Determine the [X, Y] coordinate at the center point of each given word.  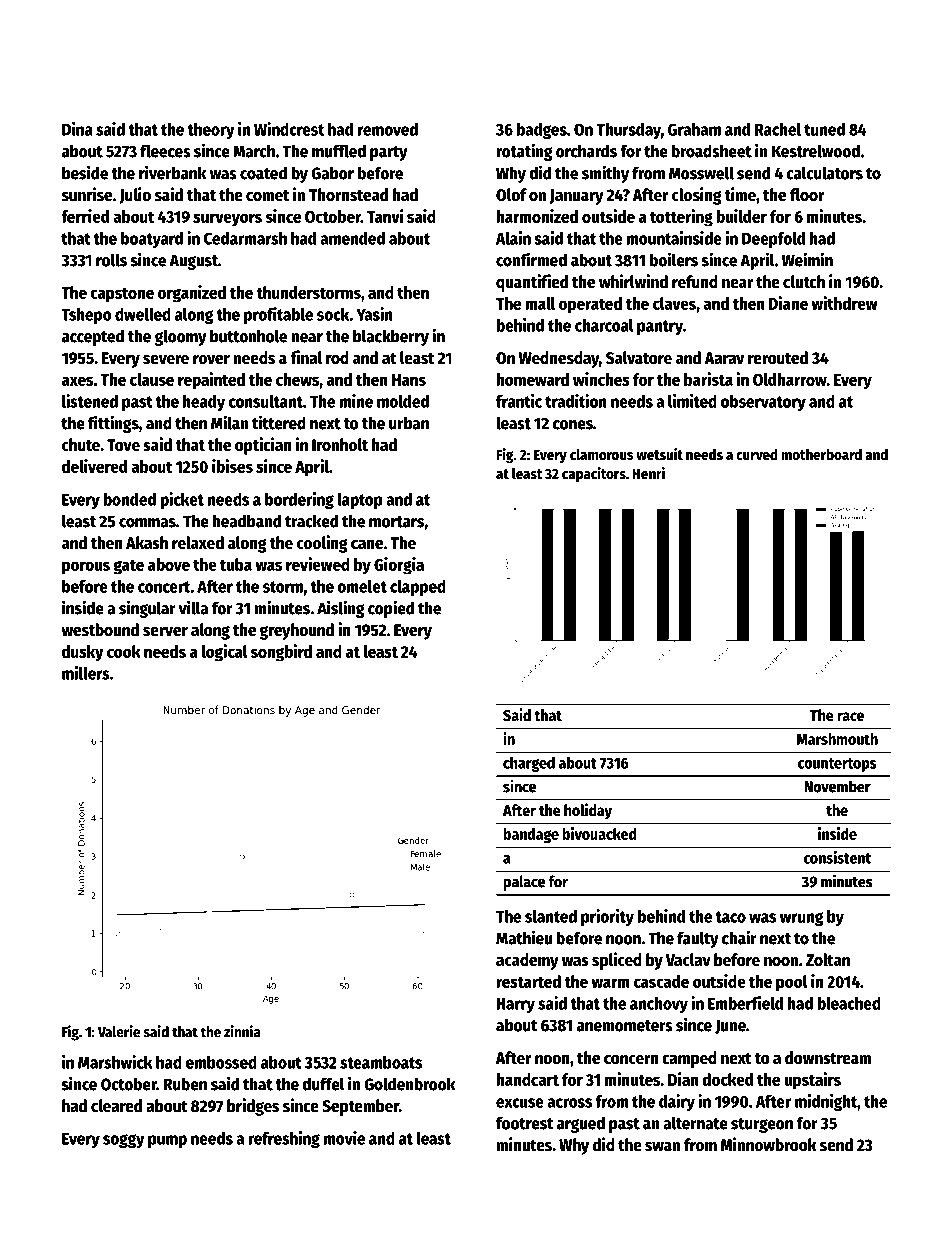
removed [388, 129]
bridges [253, 1107]
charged [529, 764]
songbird [281, 653]
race [850, 717]
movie [344, 1138]
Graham [694, 129]
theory [211, 131]
